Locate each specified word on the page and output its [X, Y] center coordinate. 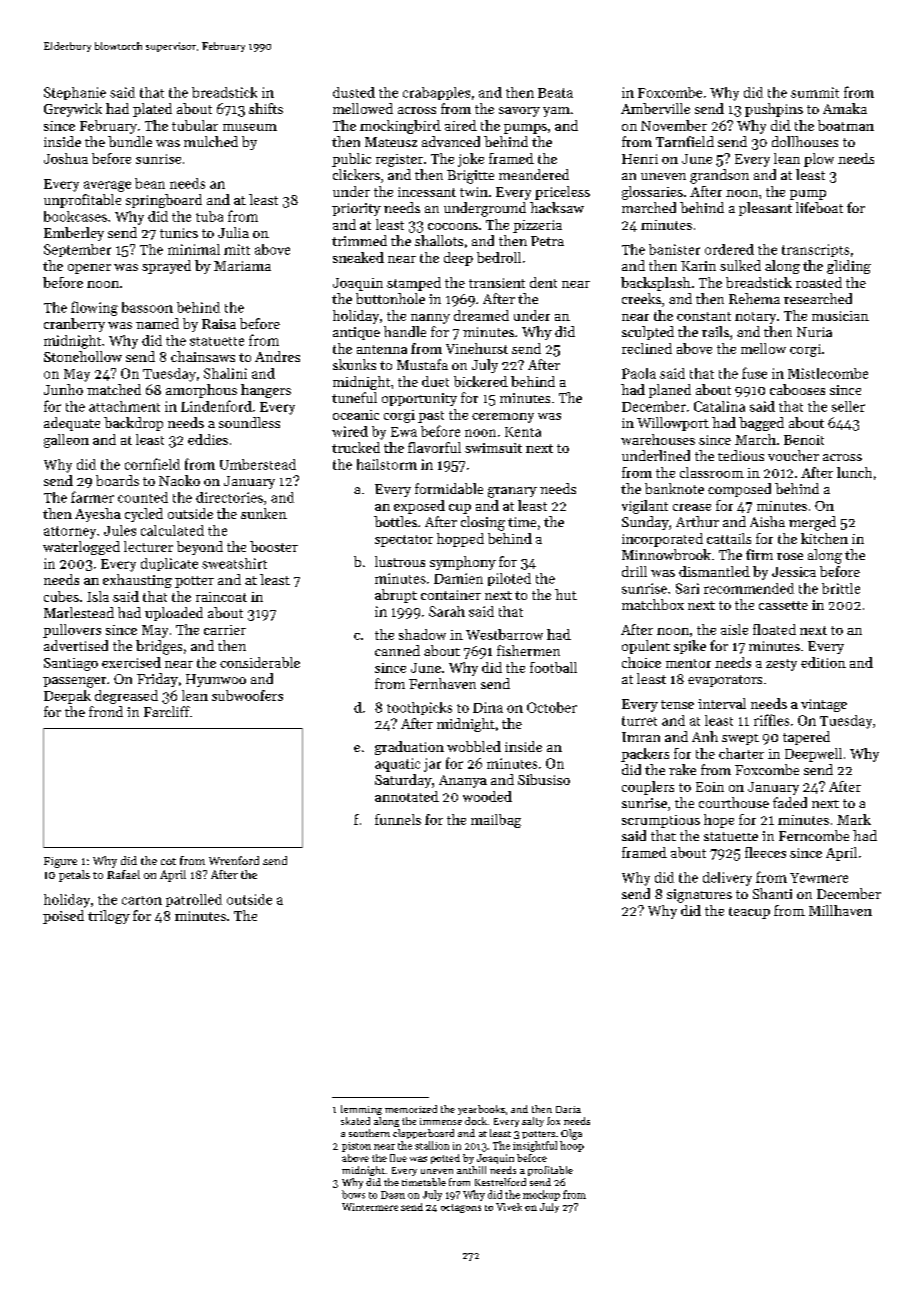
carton [142, 900]
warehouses [658, 439]
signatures [699, 896]
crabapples [436, 93]
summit [815, 92]
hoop [572, 1146]
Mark [854, 819]
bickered [481, 381]
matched [114, 389]
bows [353, 1194]
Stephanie [75, 93]
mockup [541, 1195]
